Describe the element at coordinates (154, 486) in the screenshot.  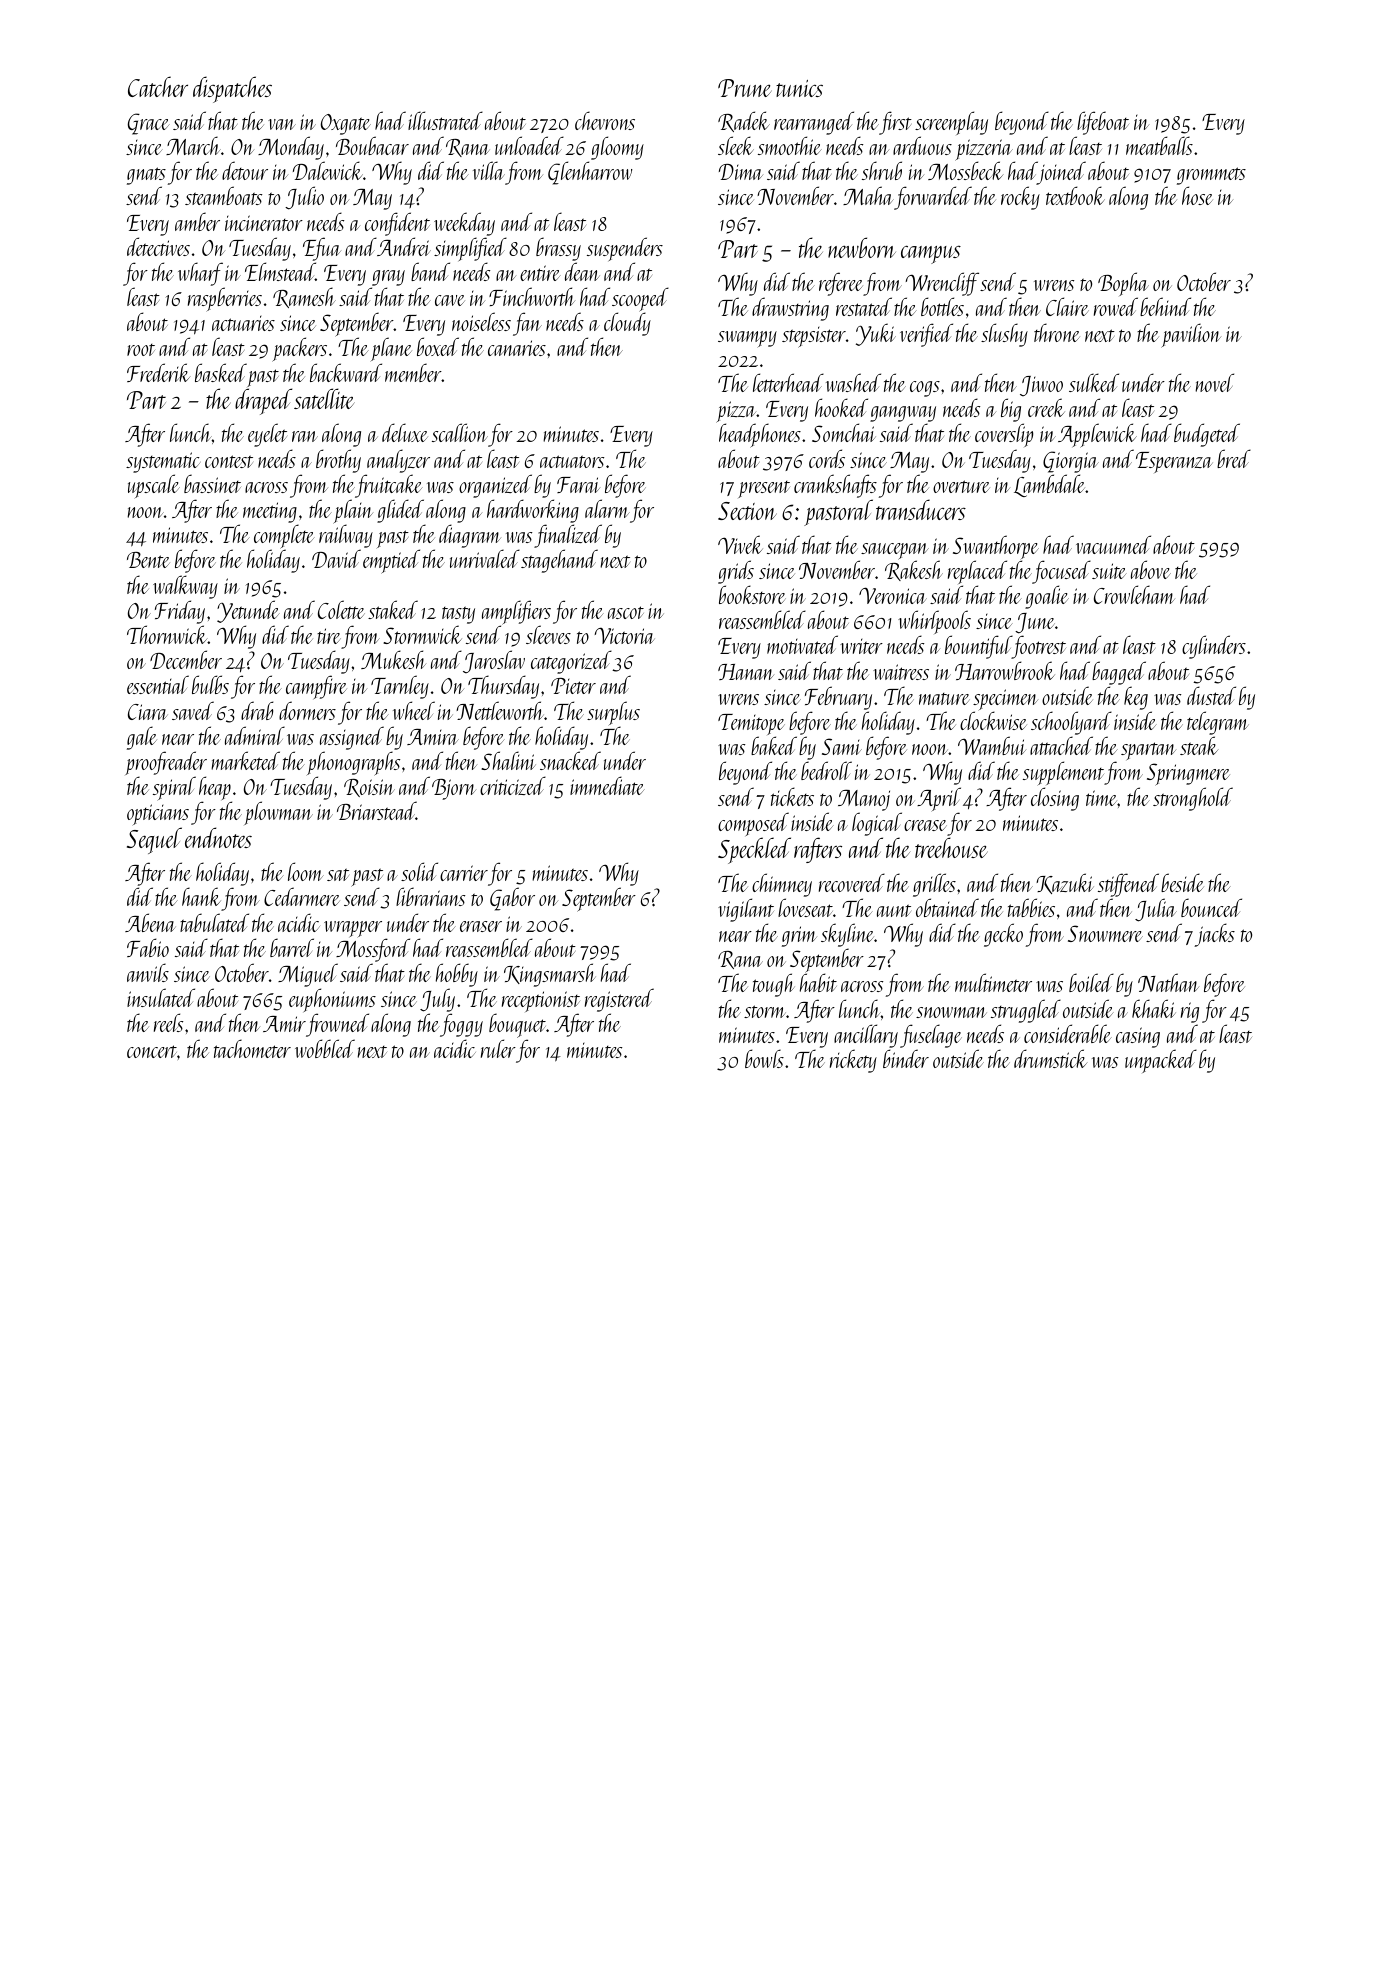
I see `upscale` at that location.
